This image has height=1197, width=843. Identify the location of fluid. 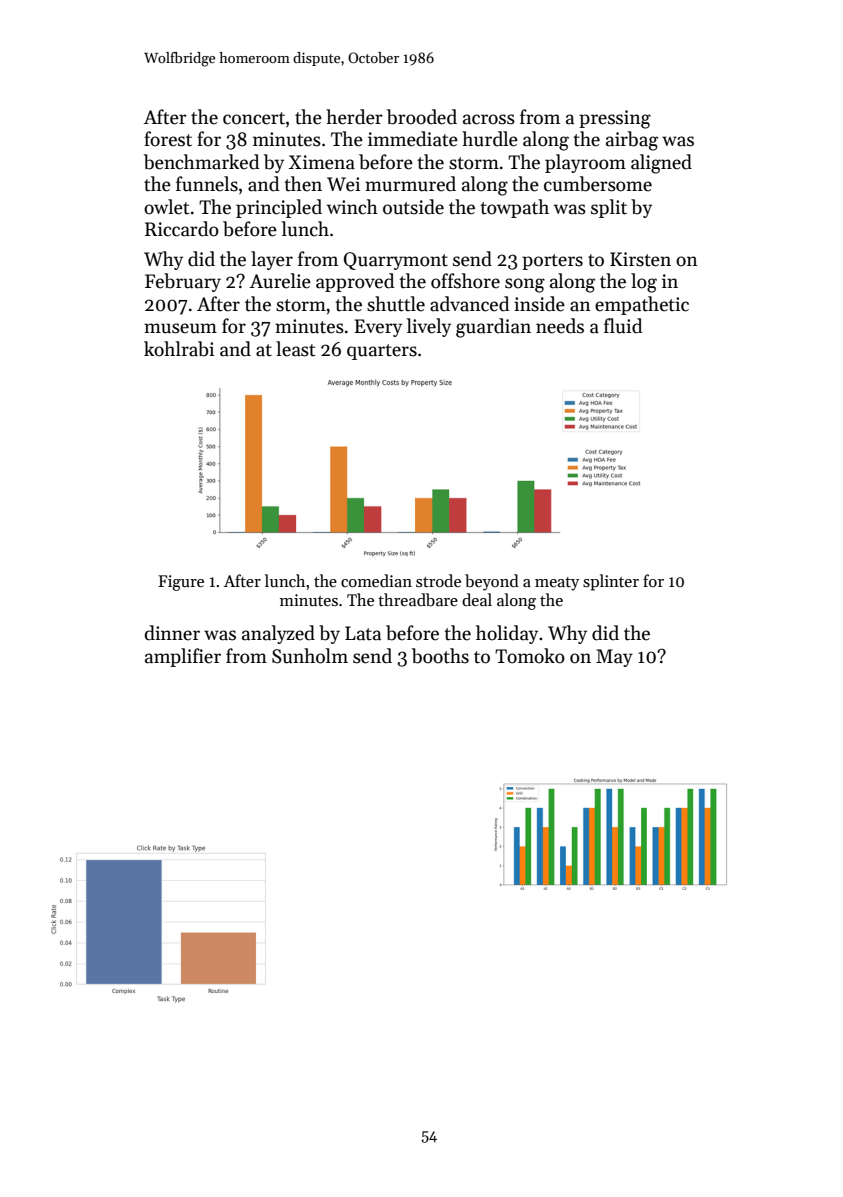
(623, 326).
